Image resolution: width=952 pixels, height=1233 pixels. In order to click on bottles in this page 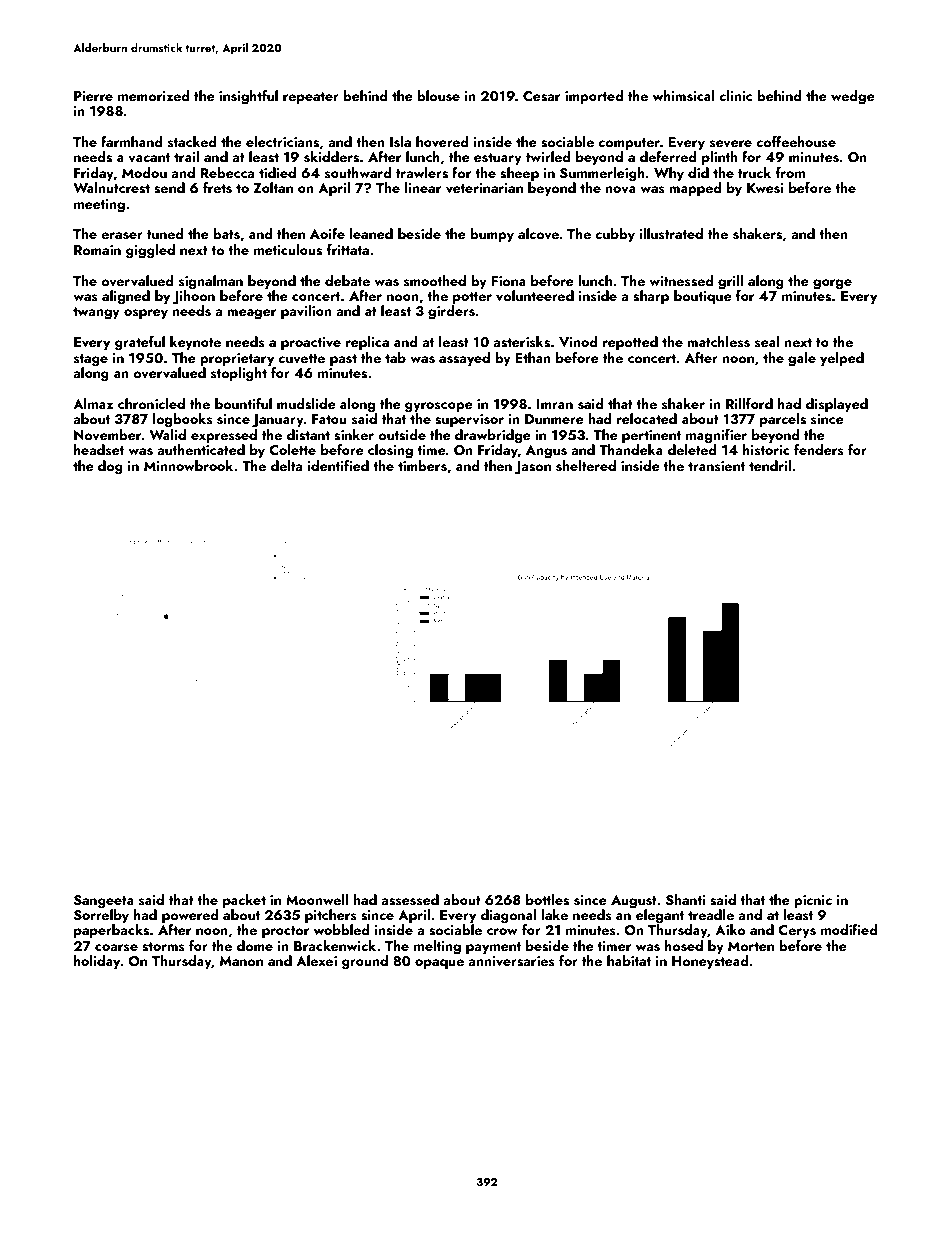, I will do `click(547, 900)`.
